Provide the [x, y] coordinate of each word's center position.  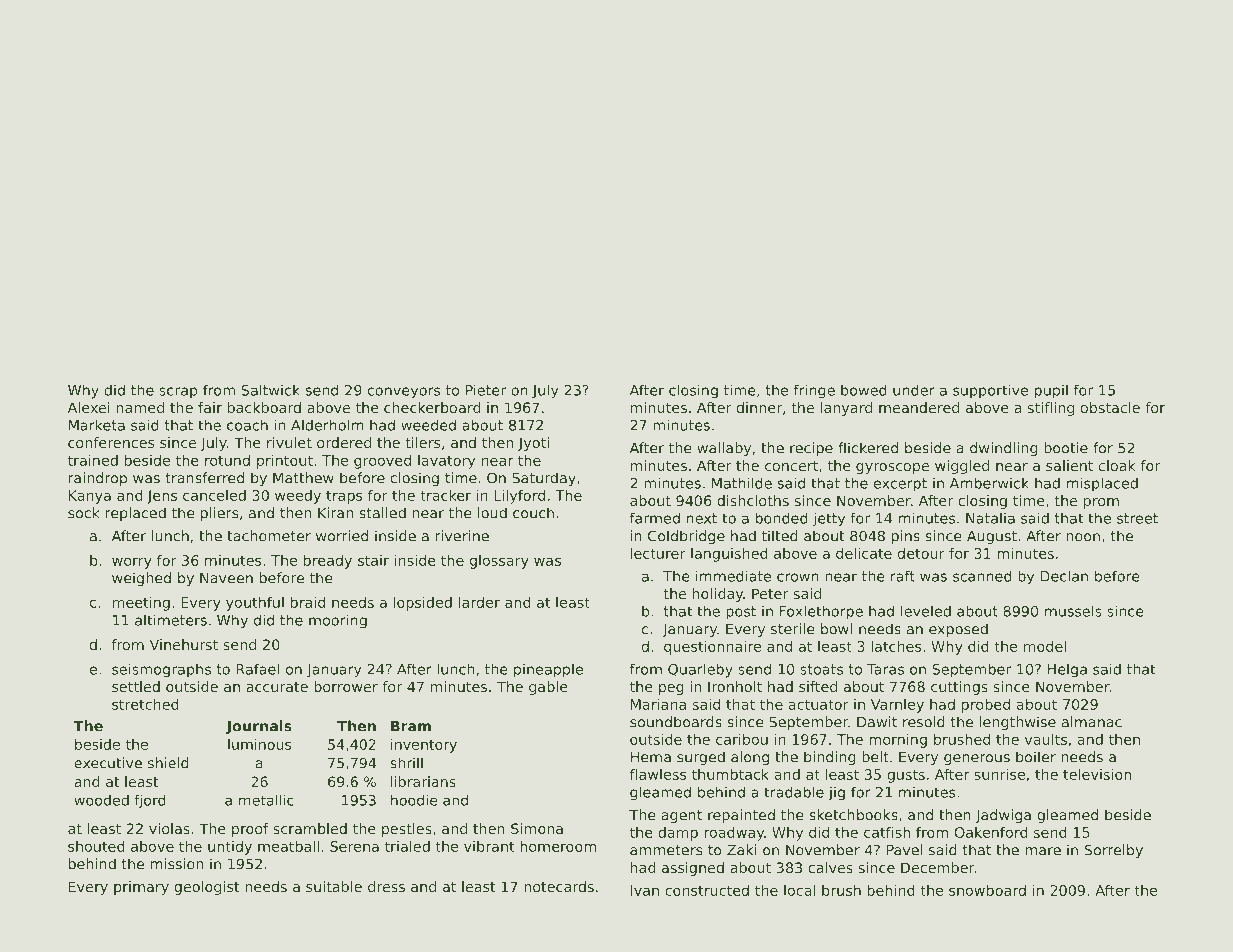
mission [177, 864]
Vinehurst [184, 644]
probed [986, 706]
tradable [794, 792]
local [799, 890]
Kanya [90, 497]
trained [93, 460]
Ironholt [735, 686]
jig [837, 793]
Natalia [990, 518]
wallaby [724, 449]
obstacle [1110, 407]
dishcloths [753, 500]
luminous [259, 744]
